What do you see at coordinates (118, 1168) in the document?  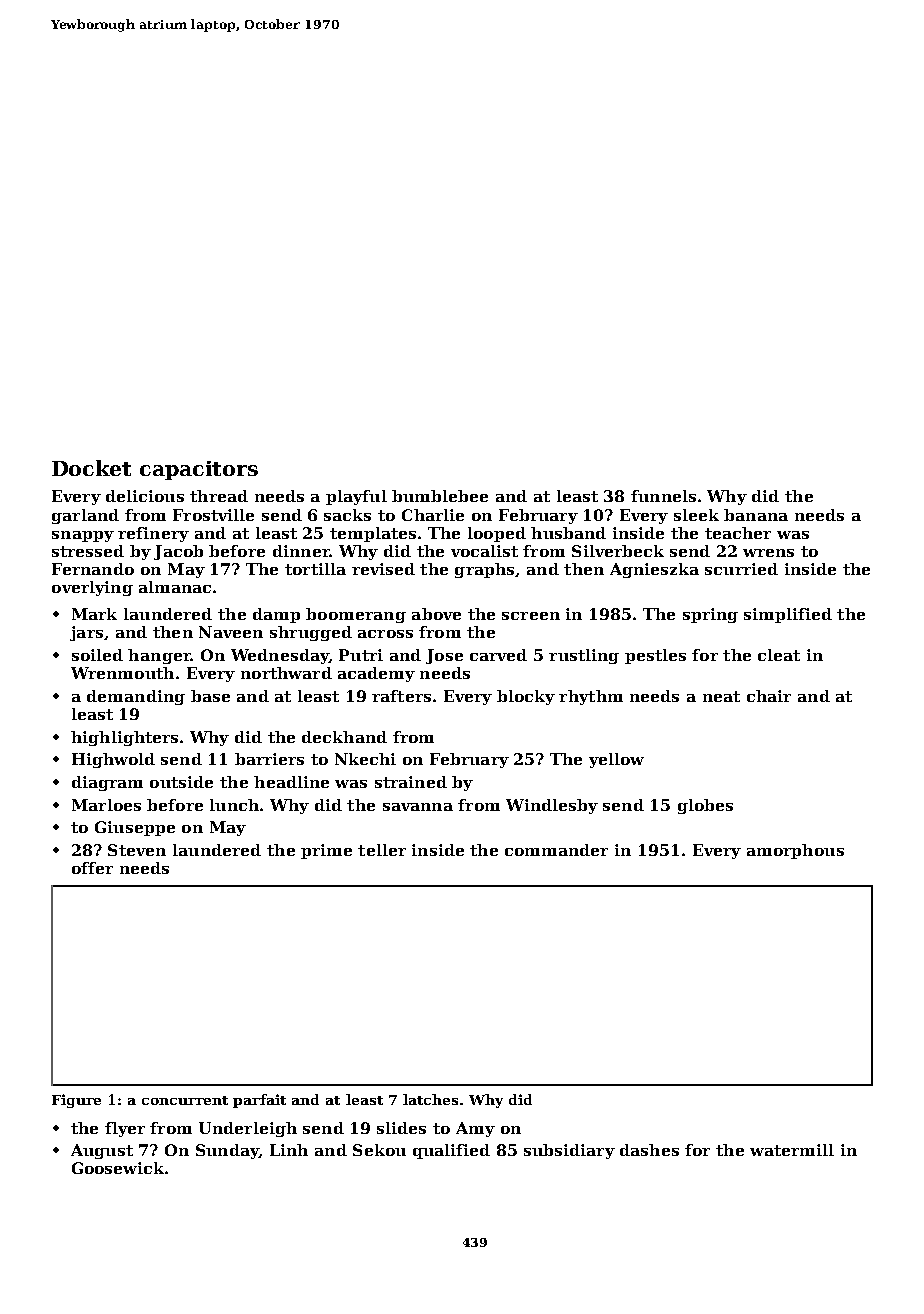 I see `Goosewick` at bounding box center [118, 1168].
